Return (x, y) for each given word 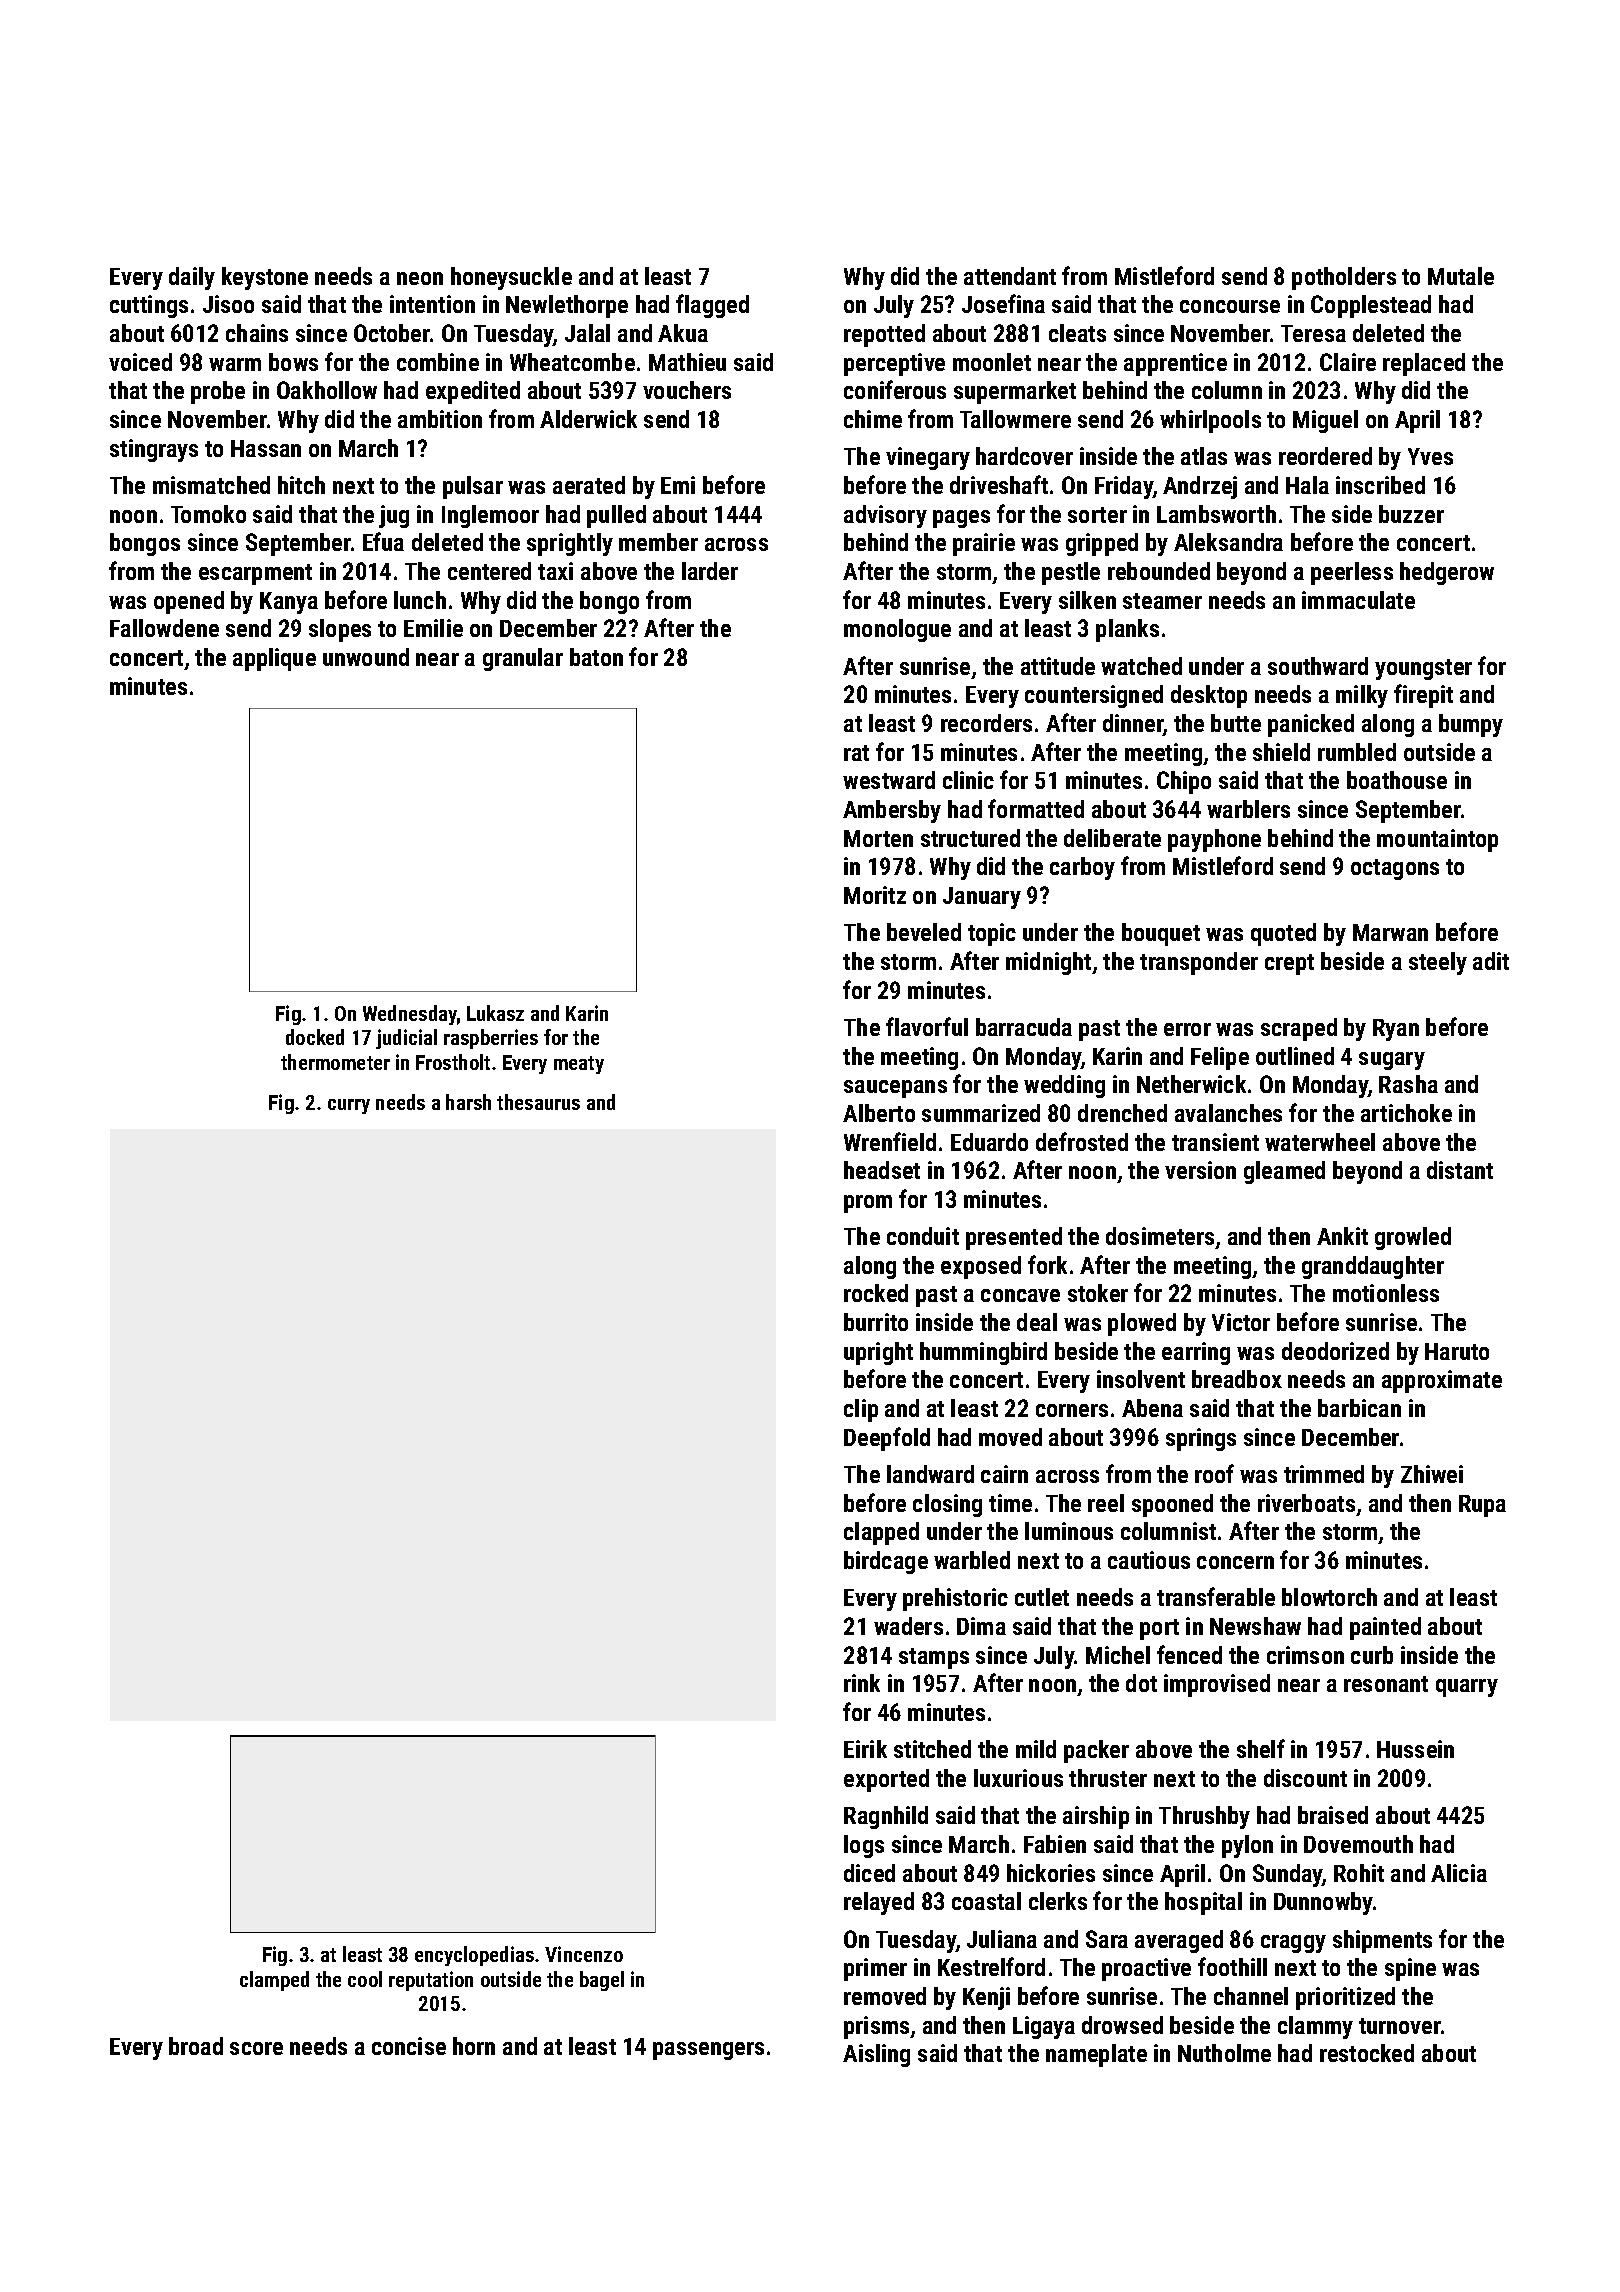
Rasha (1408, 1084)
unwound (366, 657)
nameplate (1096, 2055)
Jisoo (228, 304)
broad (196, 2046)
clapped (881, 1533)
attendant (1010, 276)
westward (889, 780)
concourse (1230, 306)
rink (862, 1683)
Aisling (876, 2055)
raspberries (491, 1039)
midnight (1048, 963)
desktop (1209, 696)
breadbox (1237, 1379)
